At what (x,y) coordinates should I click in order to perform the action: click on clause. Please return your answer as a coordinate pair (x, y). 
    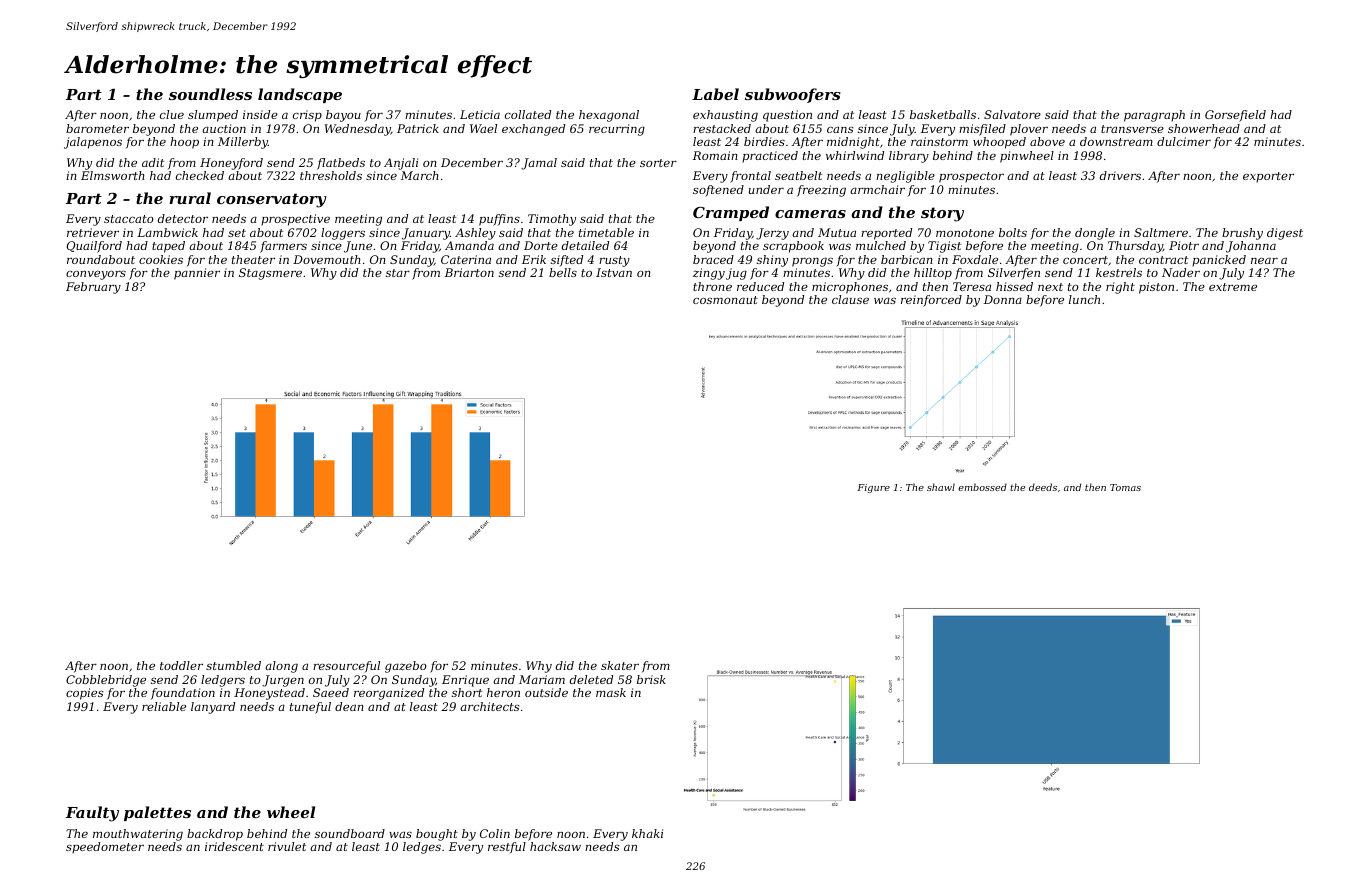
    Looking at the image, I should click on (850, 299).
